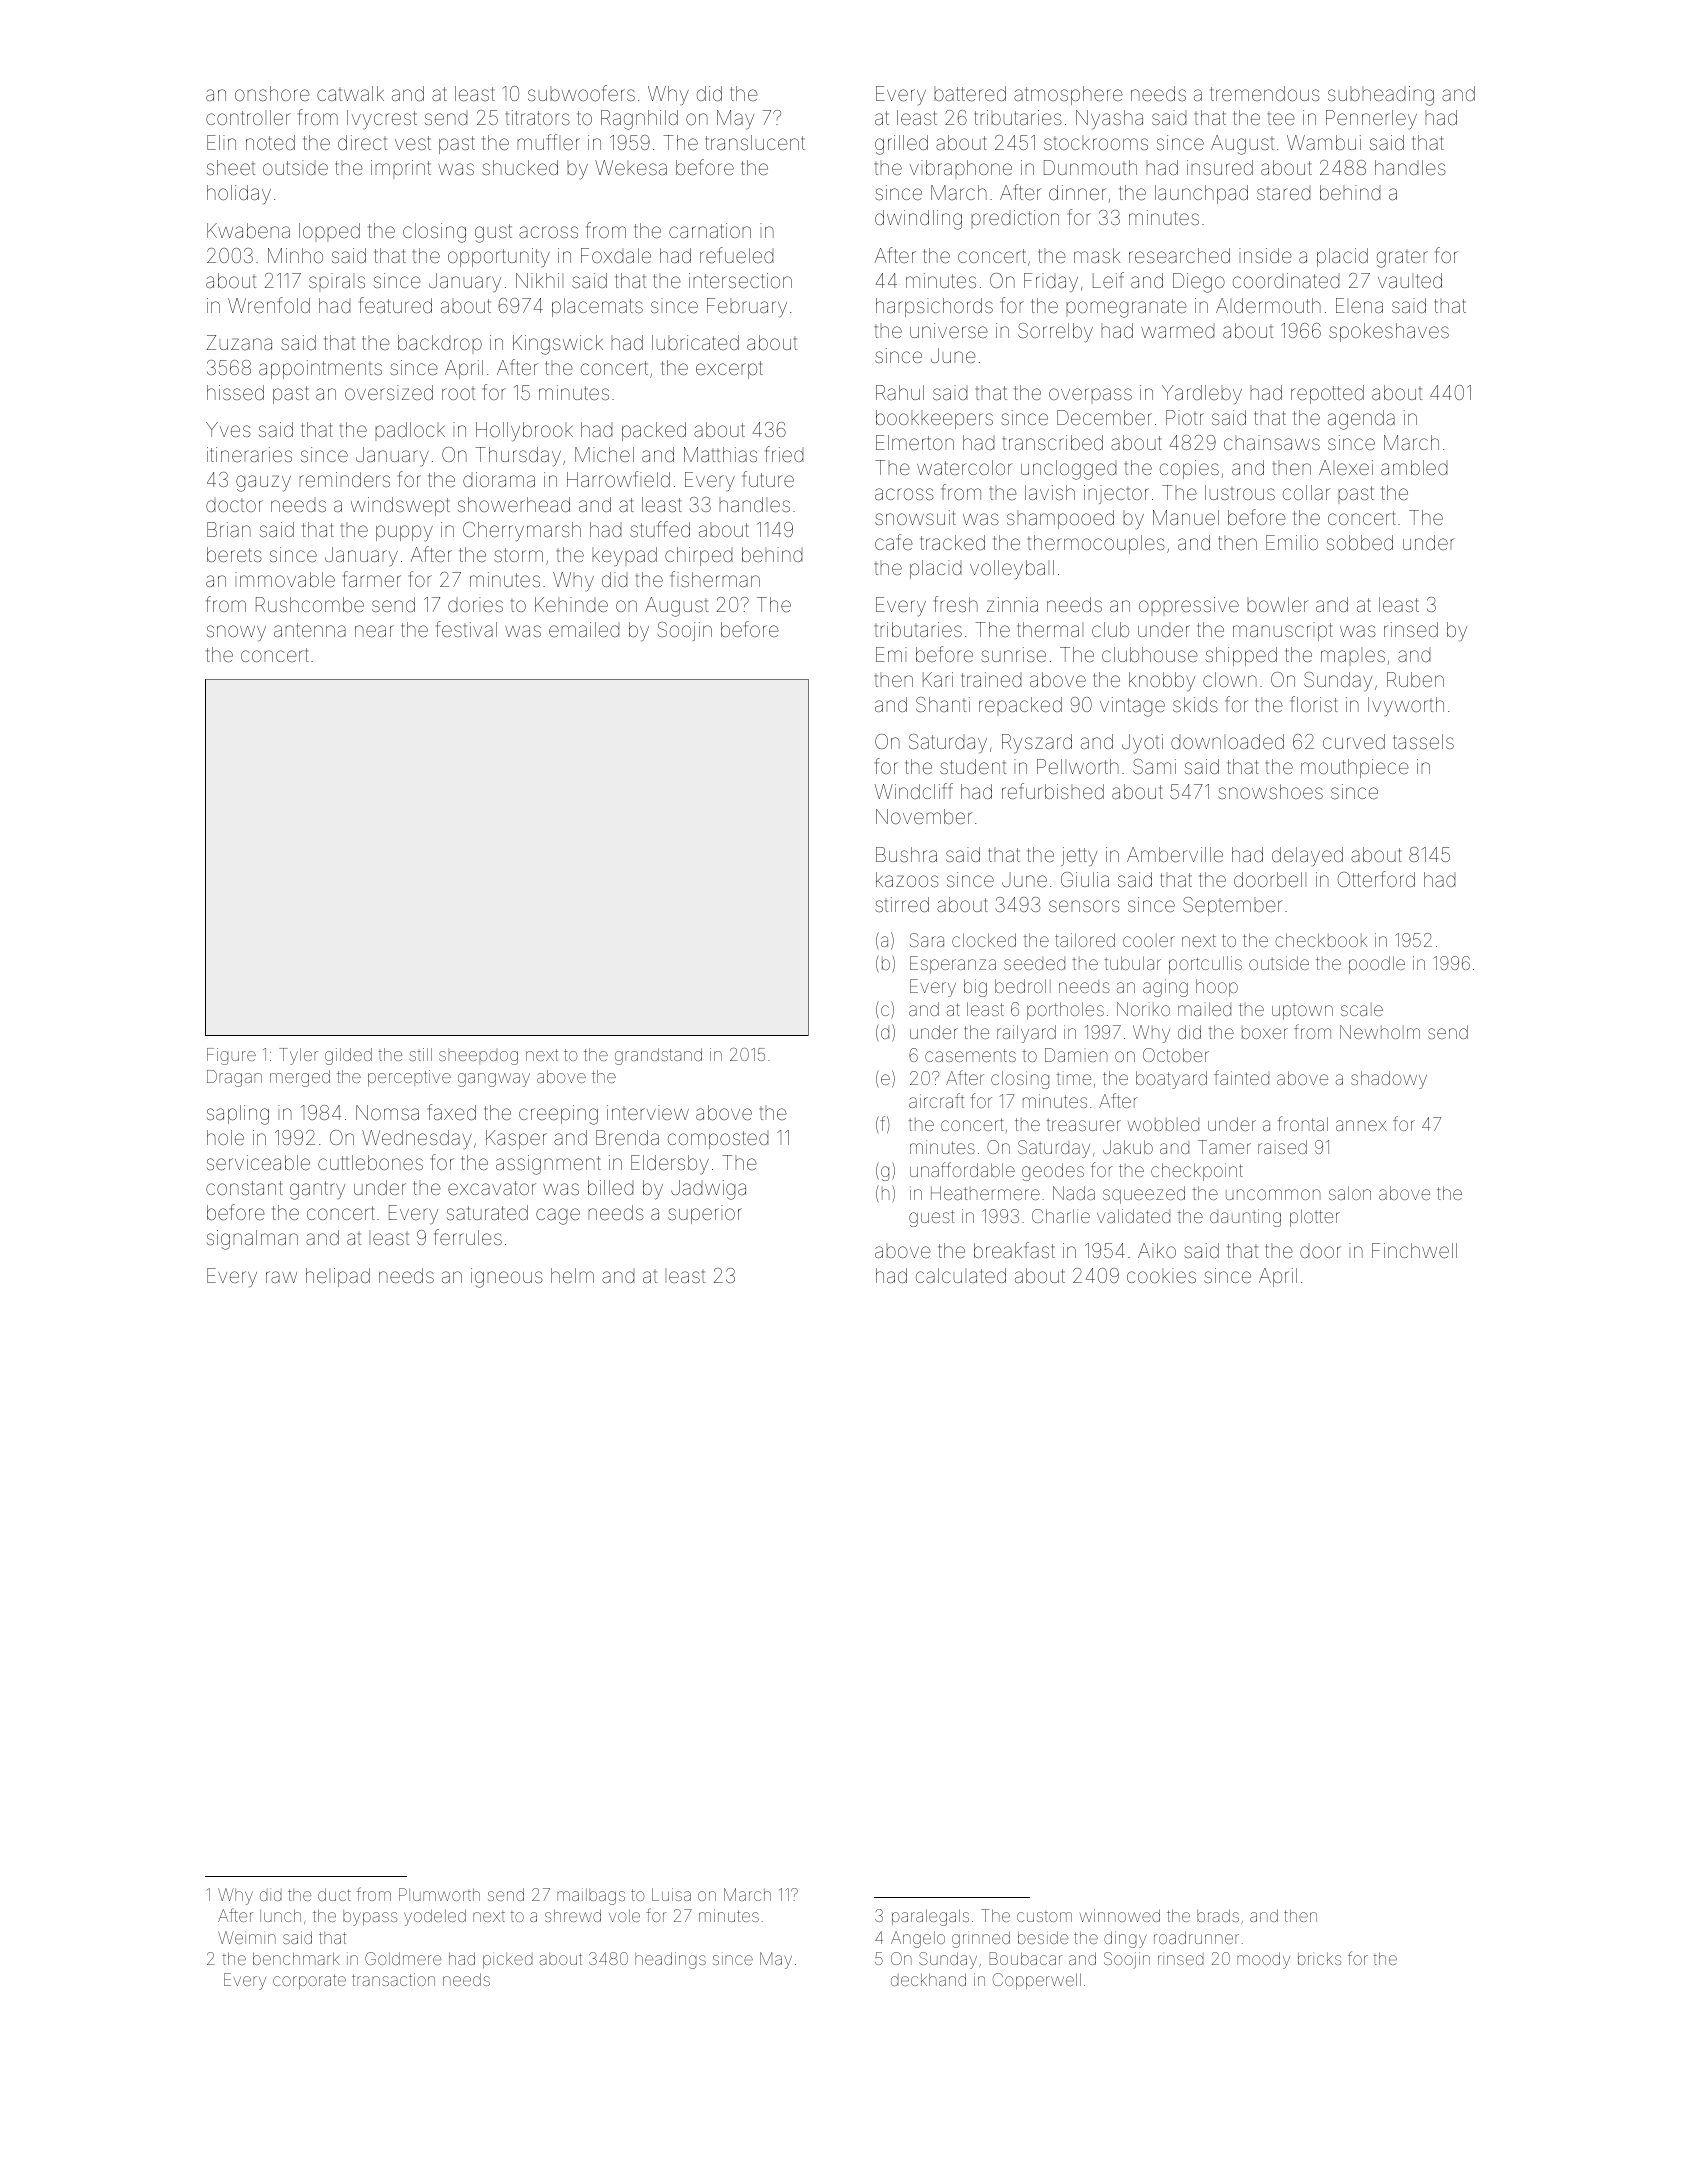 This image has height=2178, width=1683. I want to click on headings, so click(670, 1960).
